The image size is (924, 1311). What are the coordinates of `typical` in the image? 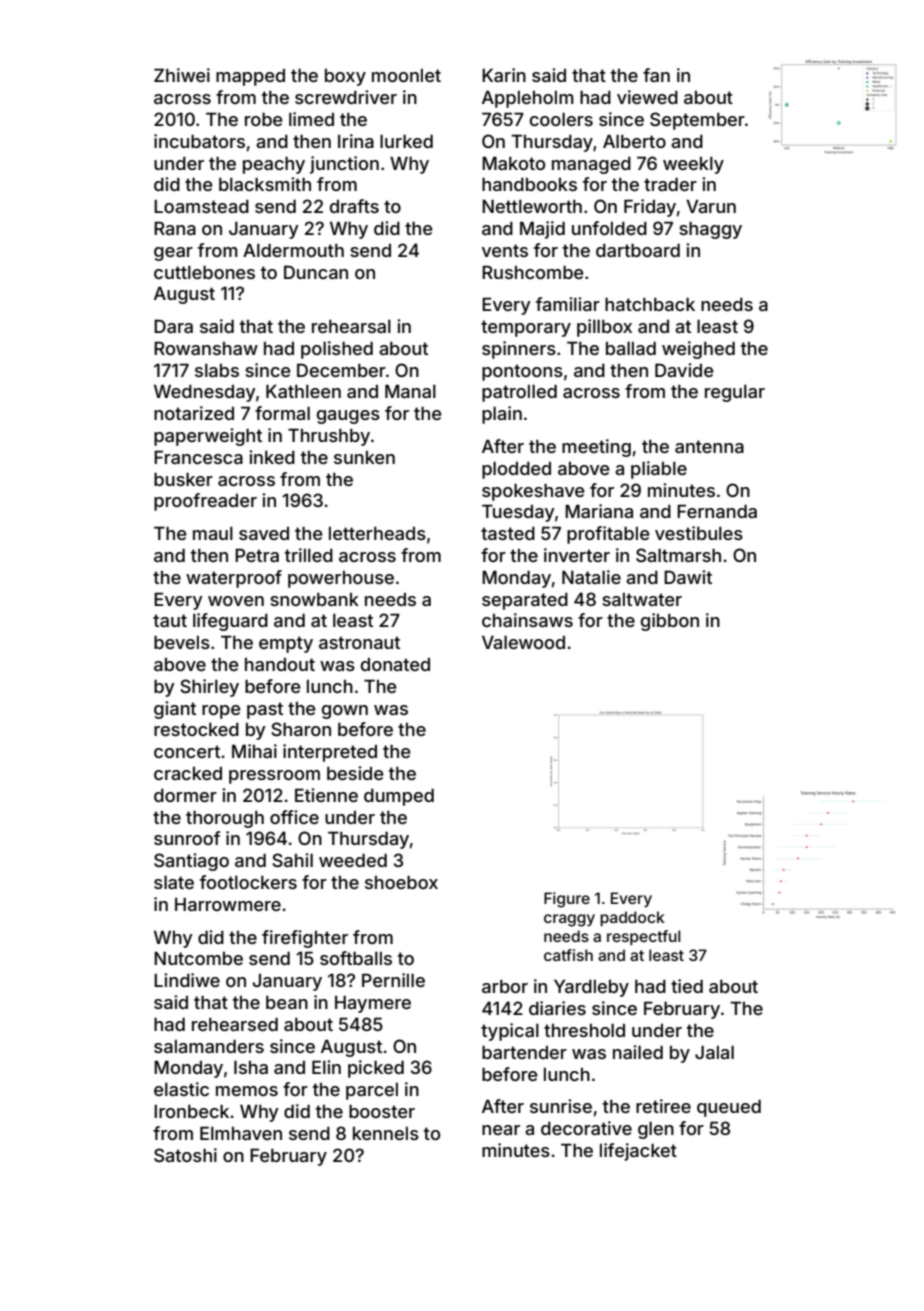 It's located at (510, 1032).
